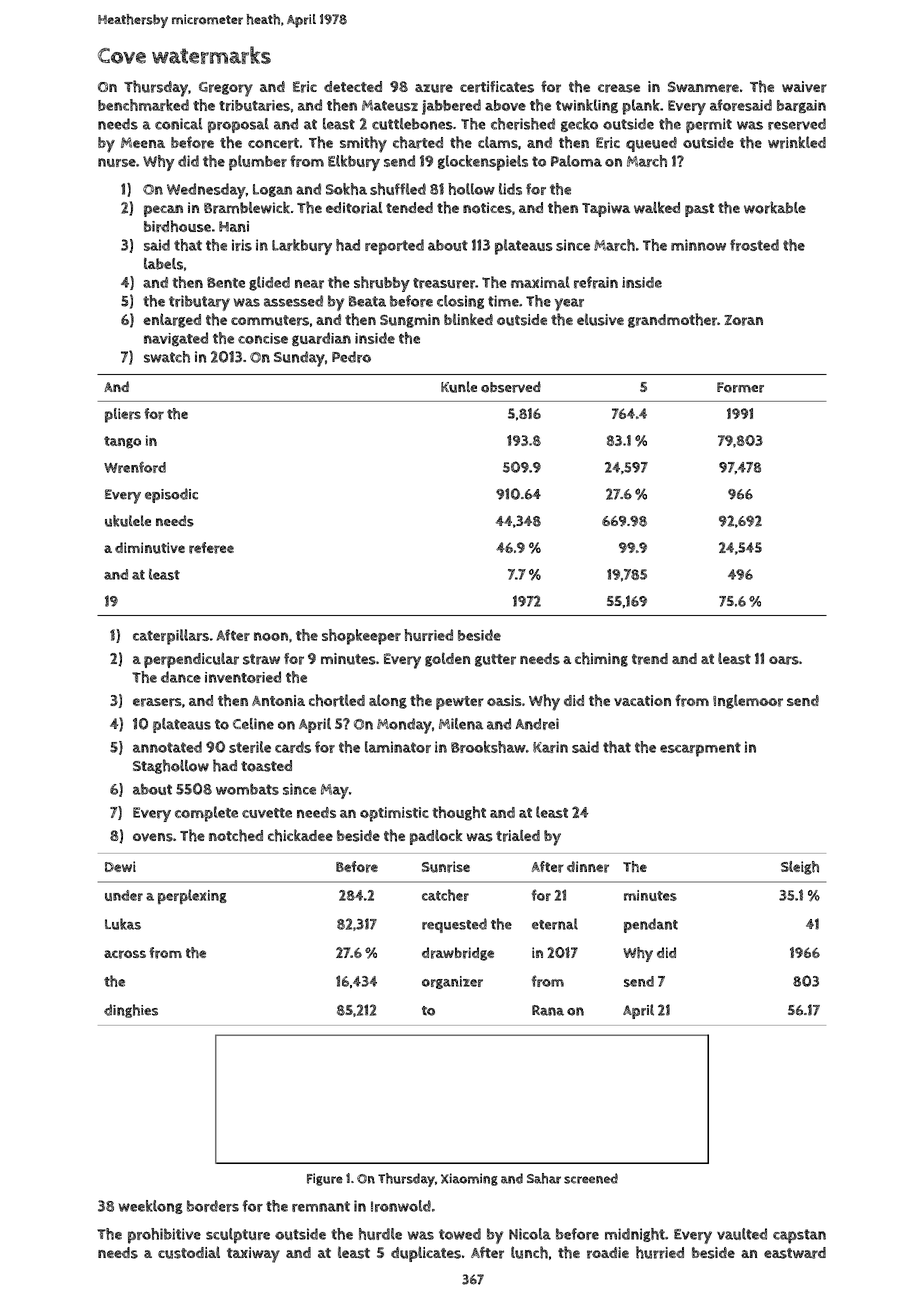  What do you see at coordinates (446, 867) in the screenshot?
I see `Sunrise` at bounding box center [446, 867].
